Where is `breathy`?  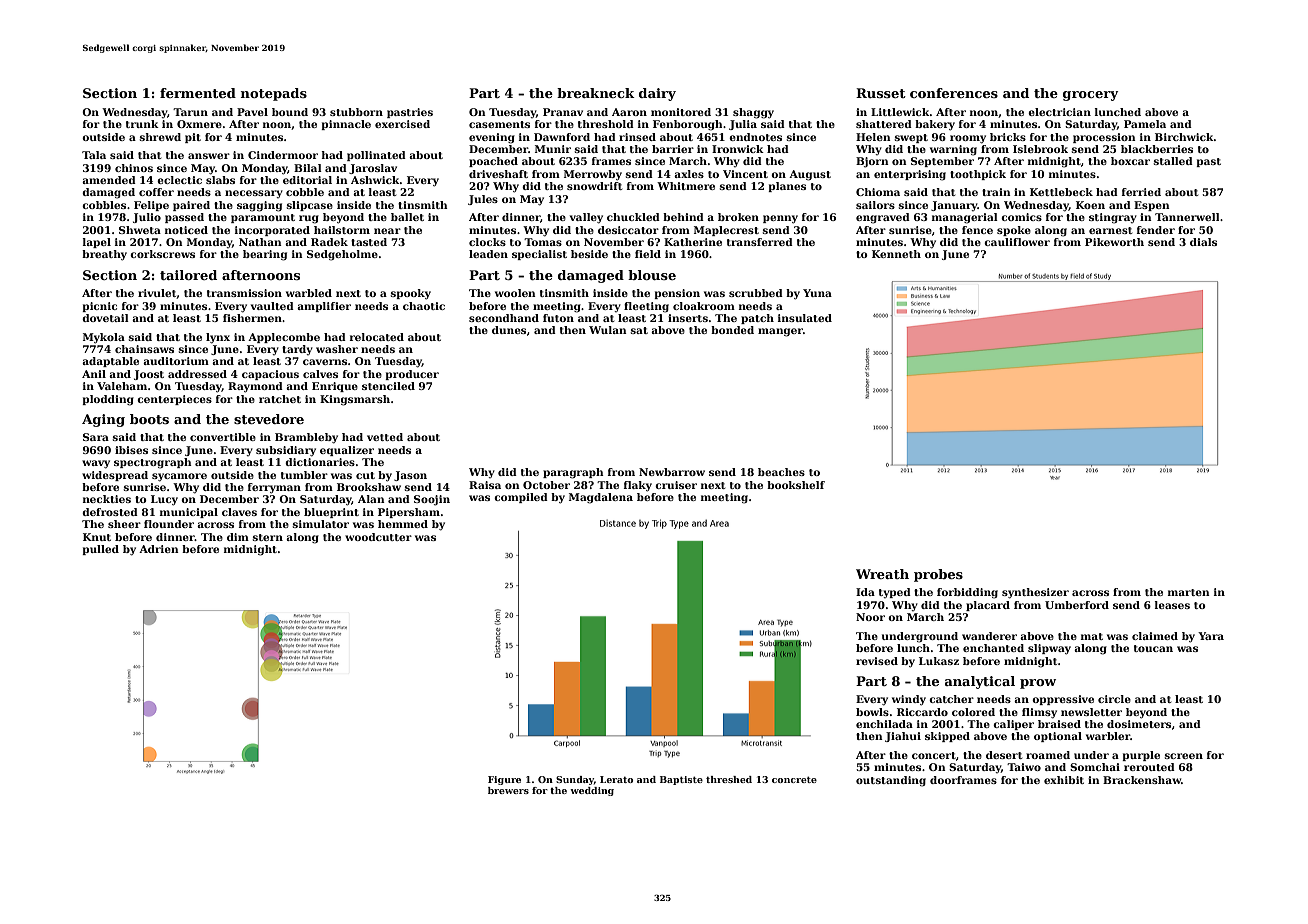
breathy is located at coordinates (104, 255).
